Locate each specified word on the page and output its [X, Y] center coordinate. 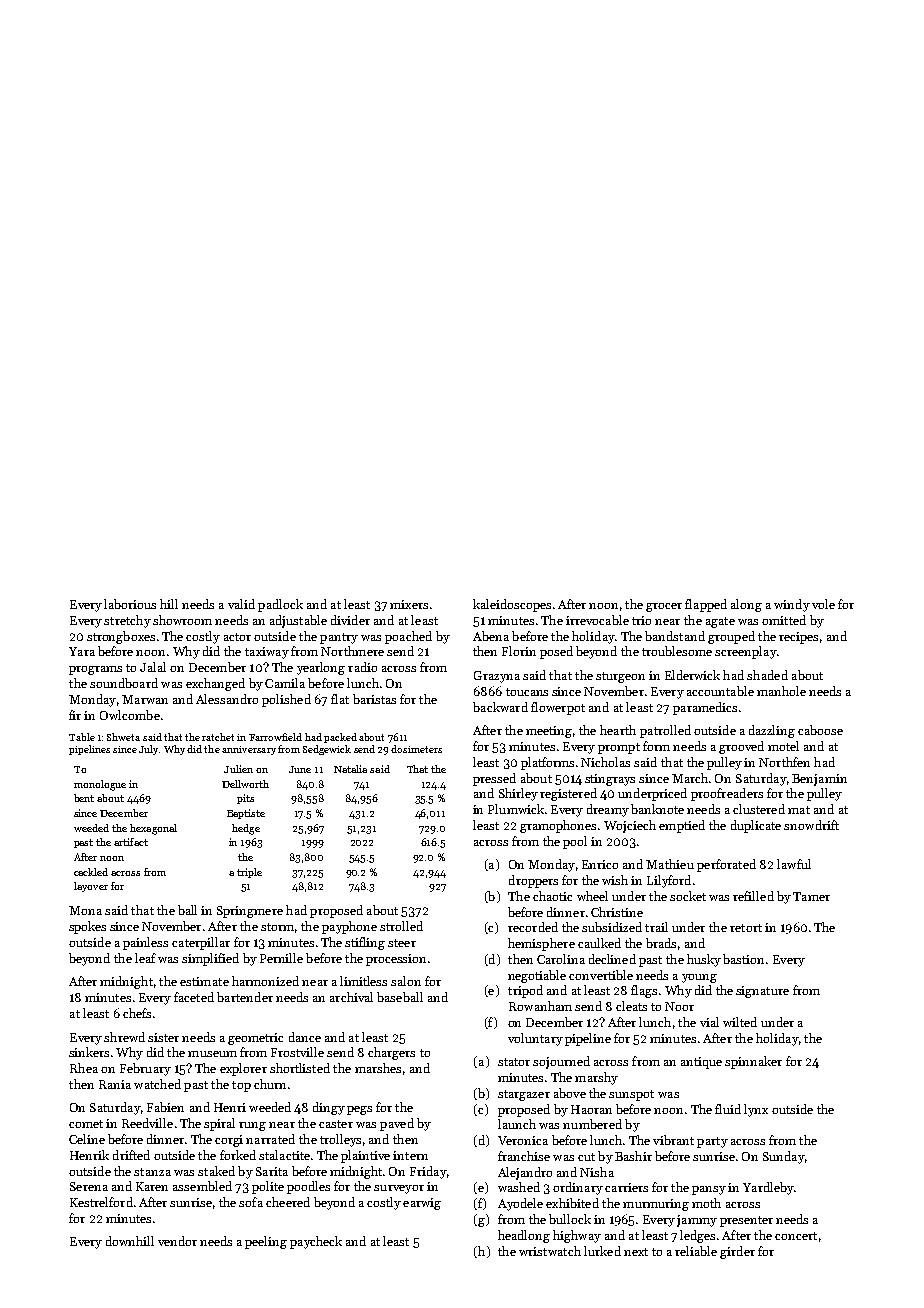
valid [241, 604]
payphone [349, 927]
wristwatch [550, 1251]
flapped [706, 605]
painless [145, 943]
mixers [409, 604]
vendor [177, 1241]
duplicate [756, 826]
